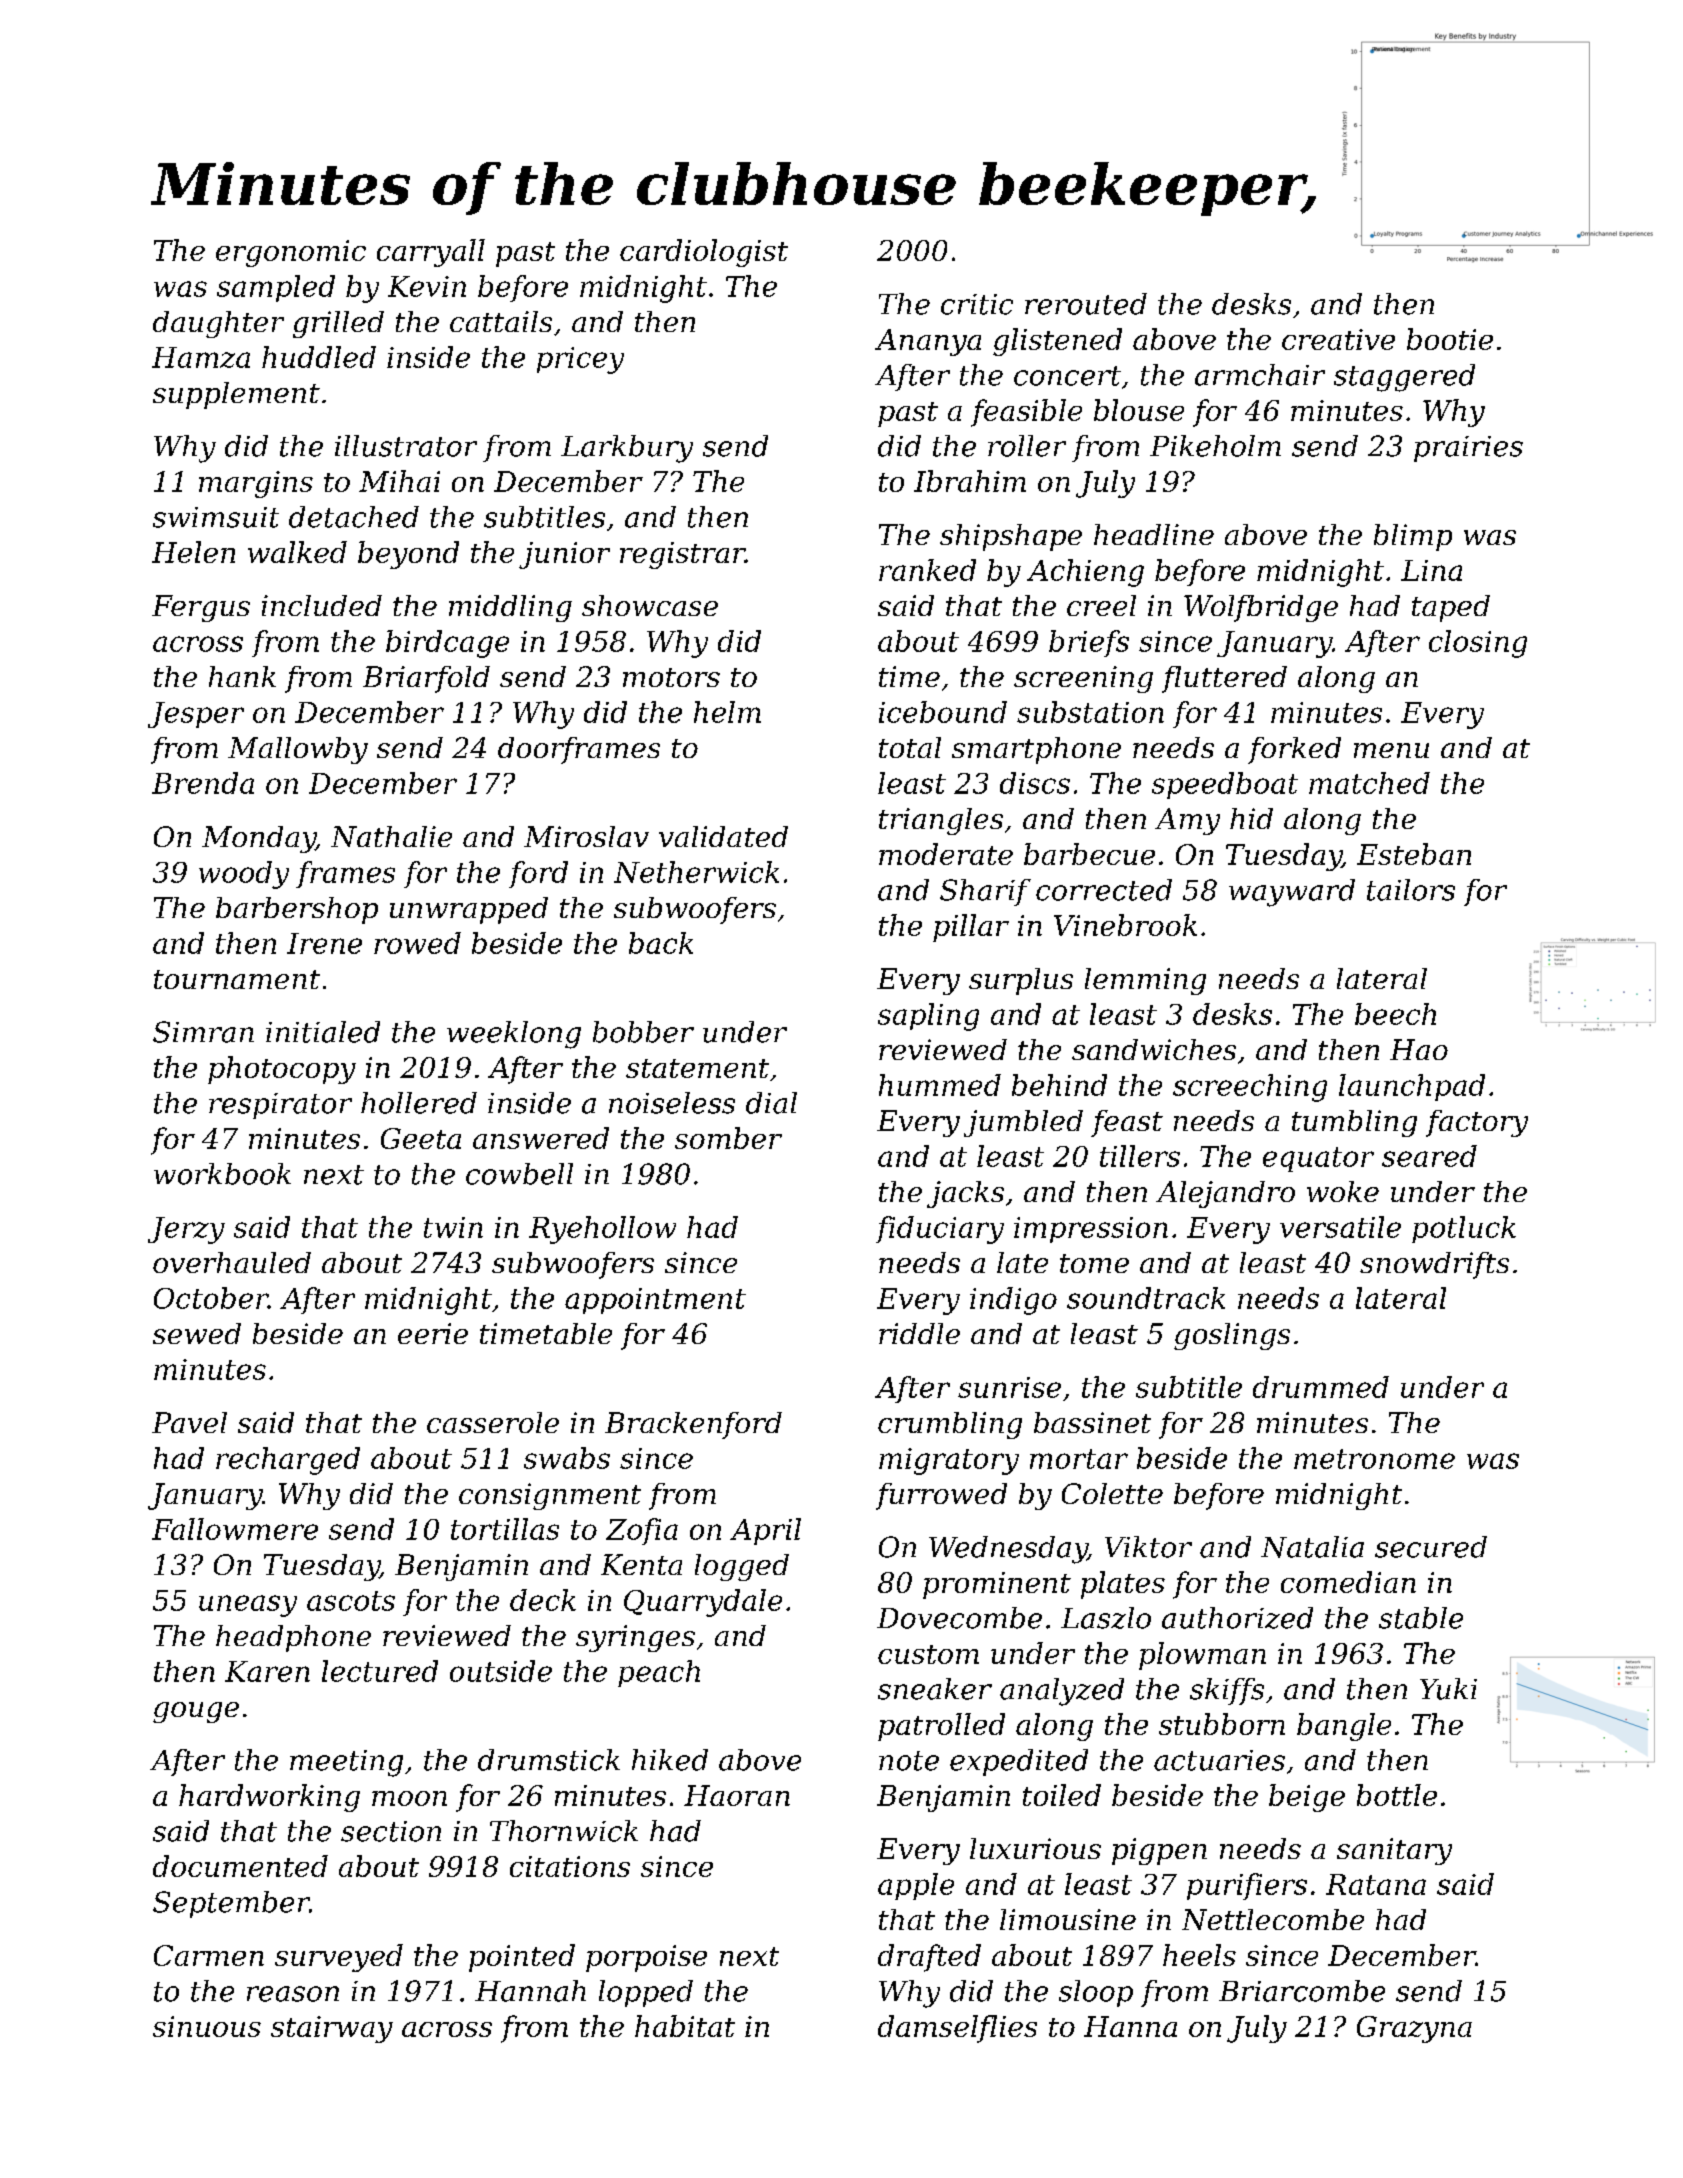 This screenshot has width=1683, height=2178. I want to click on creative, so click(1338, 339).
